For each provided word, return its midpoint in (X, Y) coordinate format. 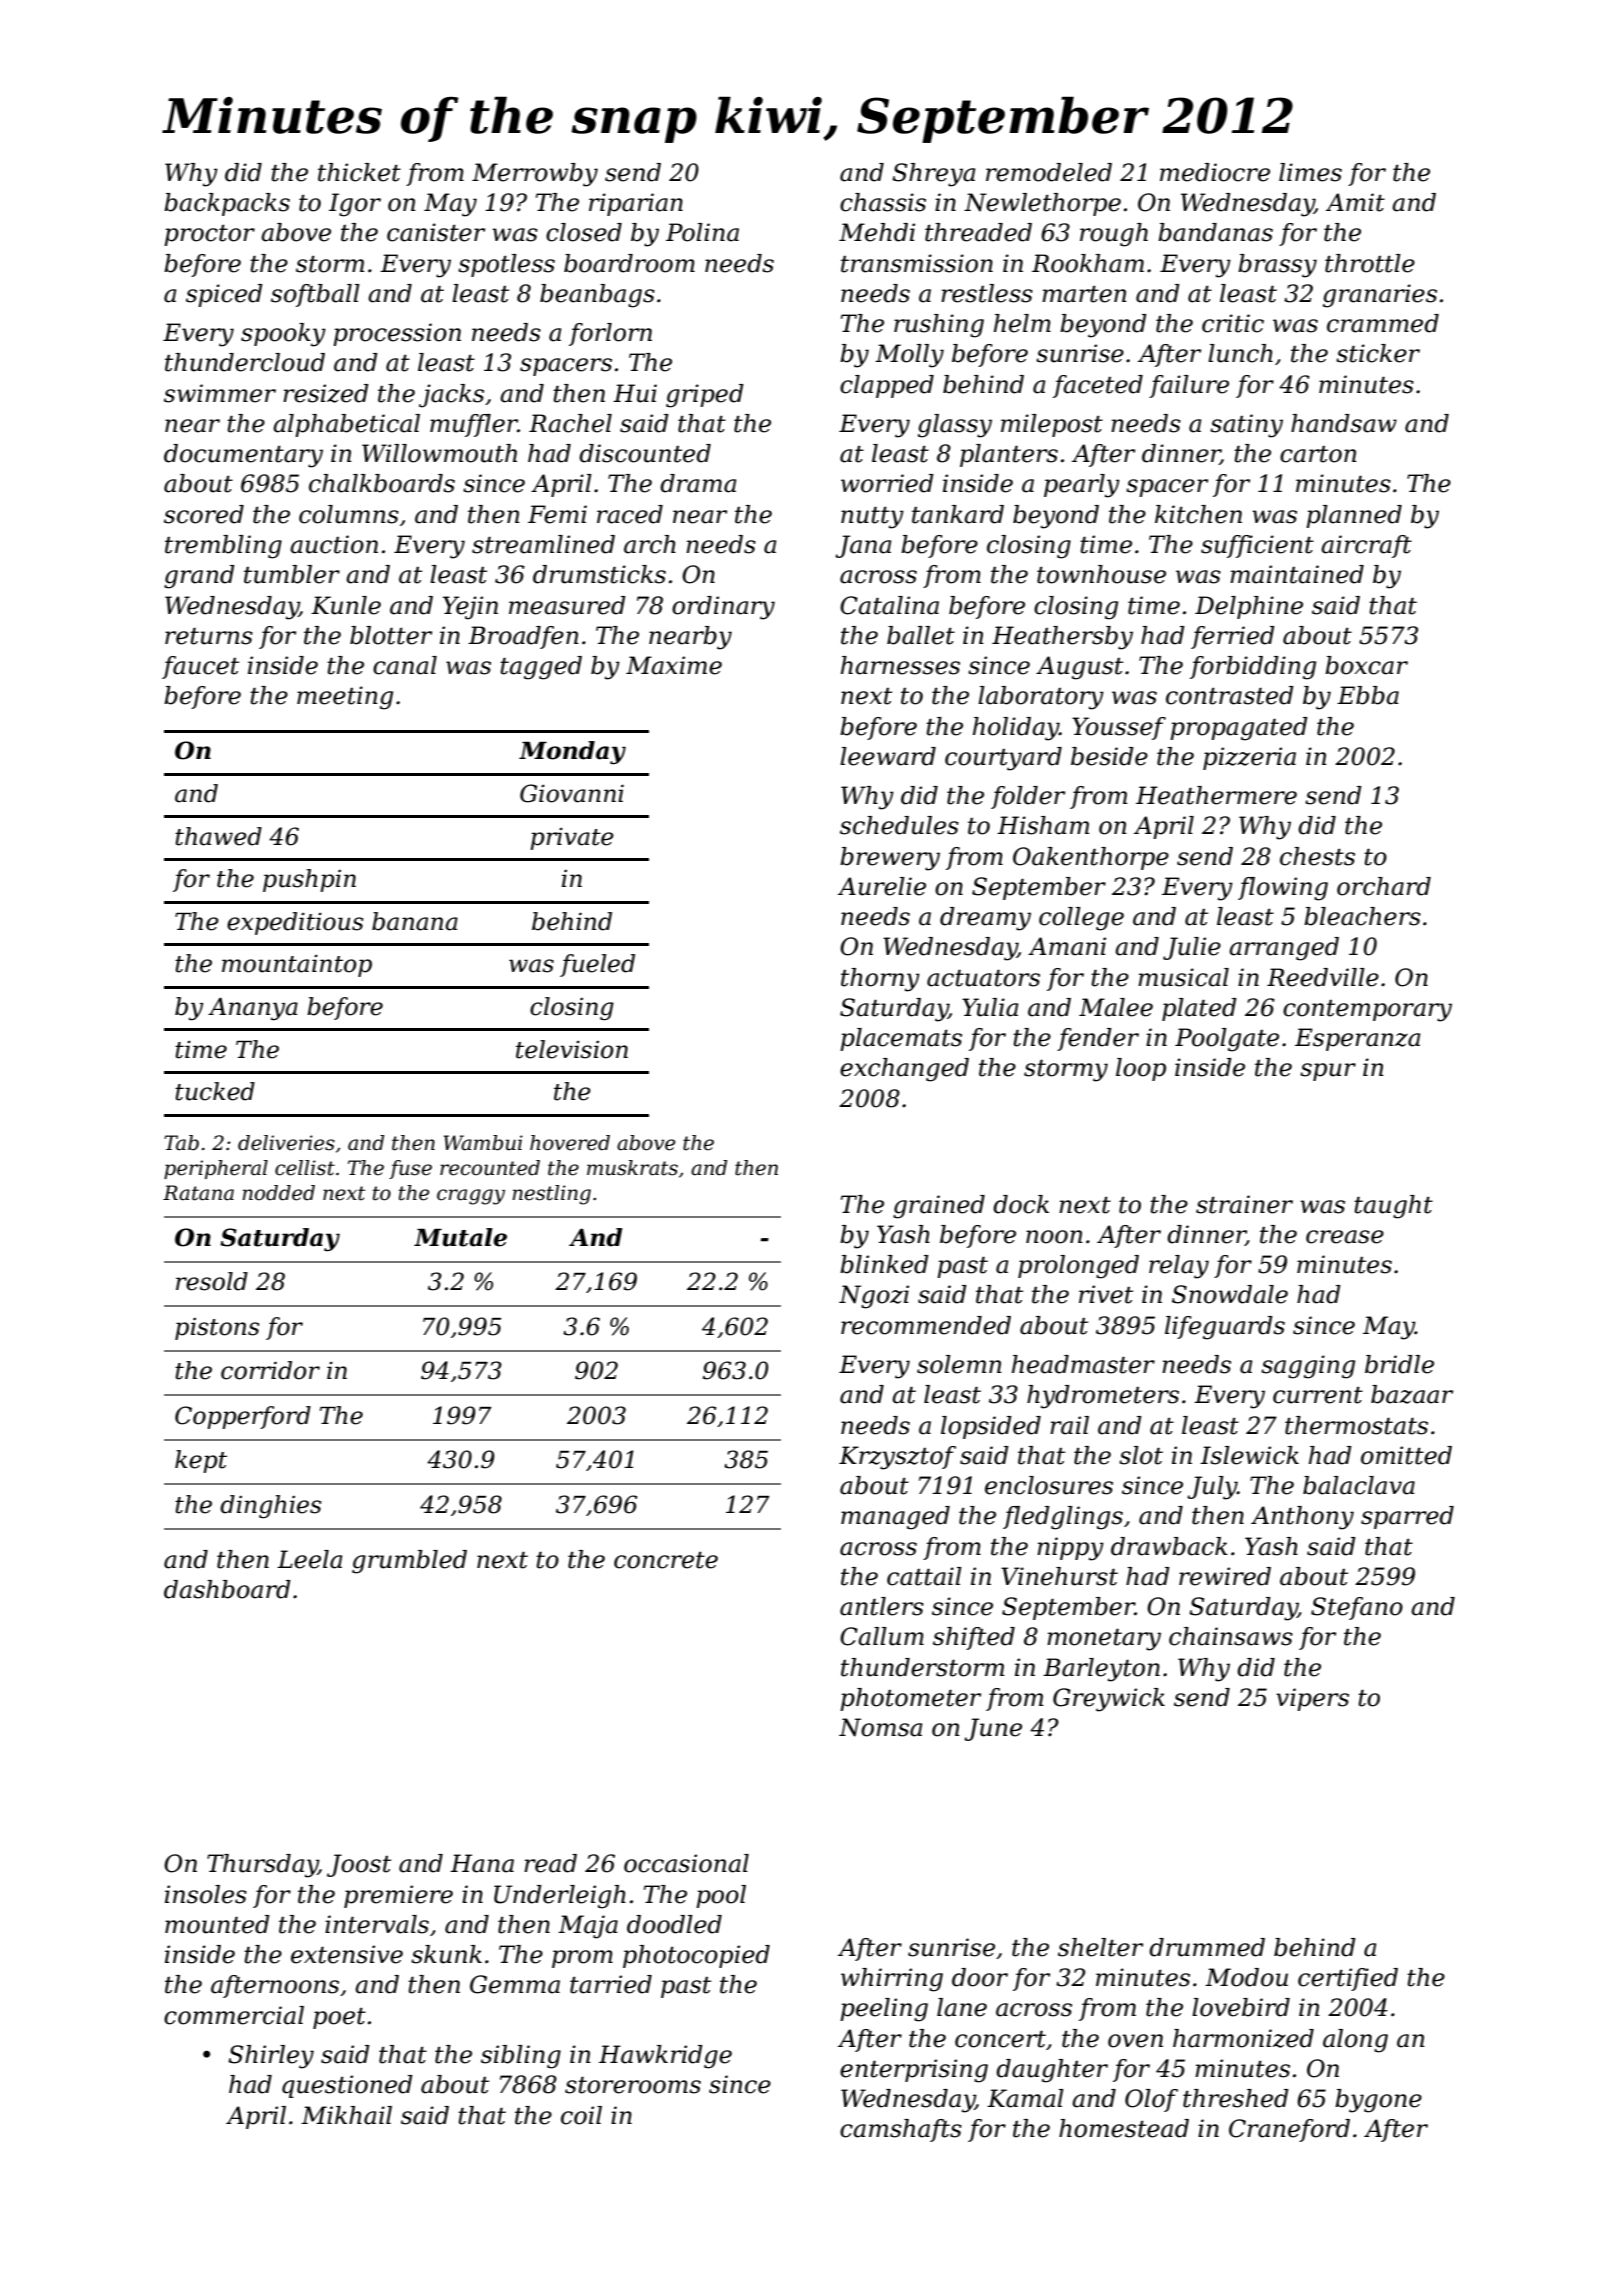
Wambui (483, 1143)
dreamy (985, 919)
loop (1141, 1069)
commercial (234, 2015)
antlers (882, 1606)
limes (1310, 172)
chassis (883, 202)
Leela (309, 1559)
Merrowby (535, 175)
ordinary (723, 608)
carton (1318, 454)
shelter (1100, 1947)
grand (199, 577)
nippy (1070, 1549)
